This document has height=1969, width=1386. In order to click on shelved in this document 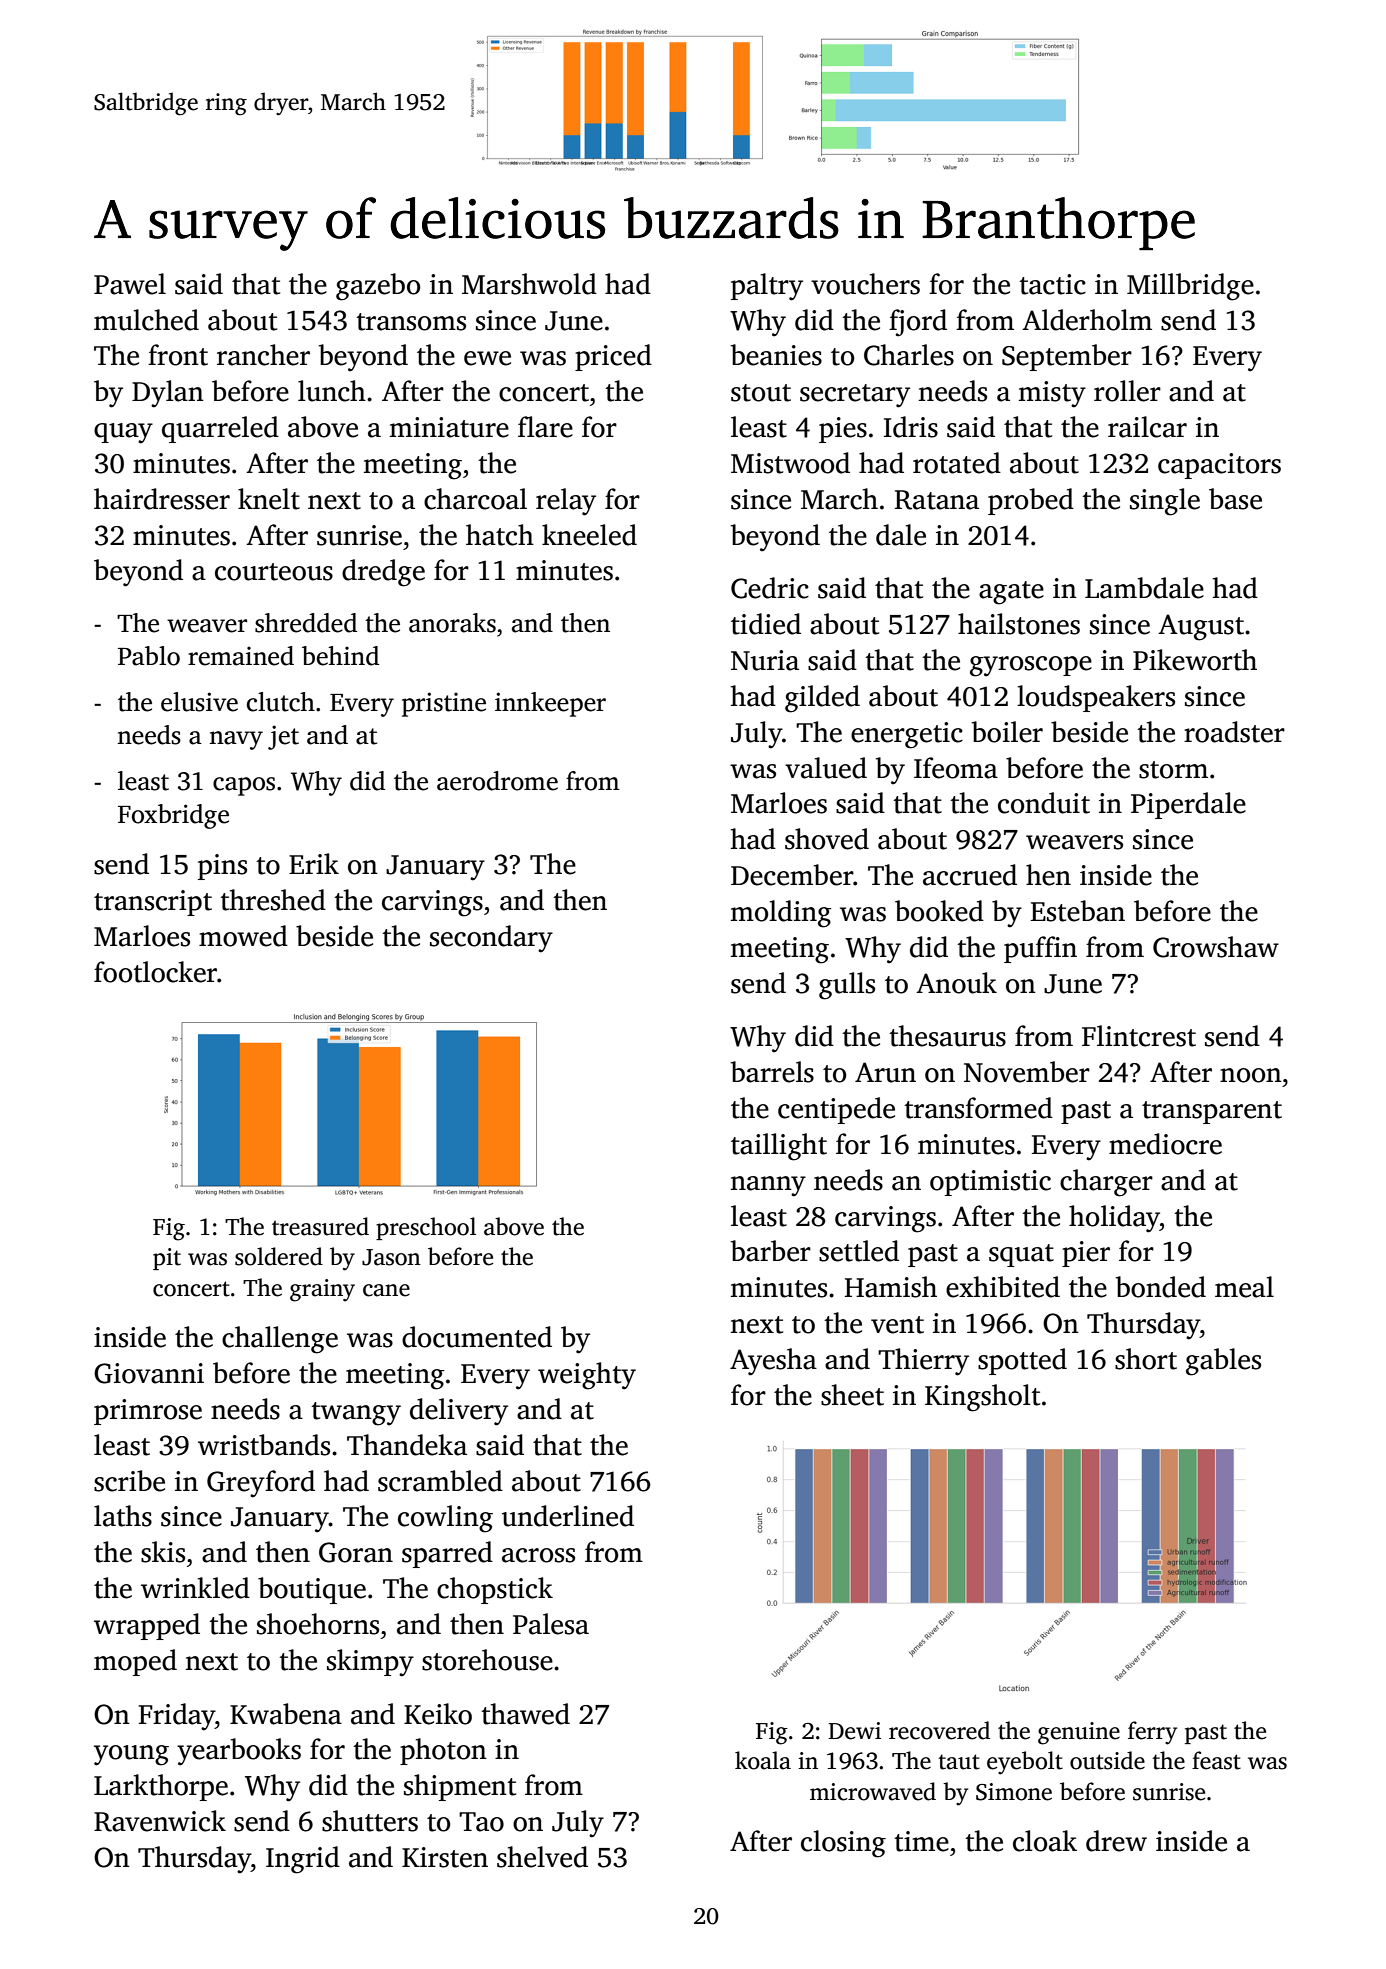, I will do `click(542, 1857)`.
